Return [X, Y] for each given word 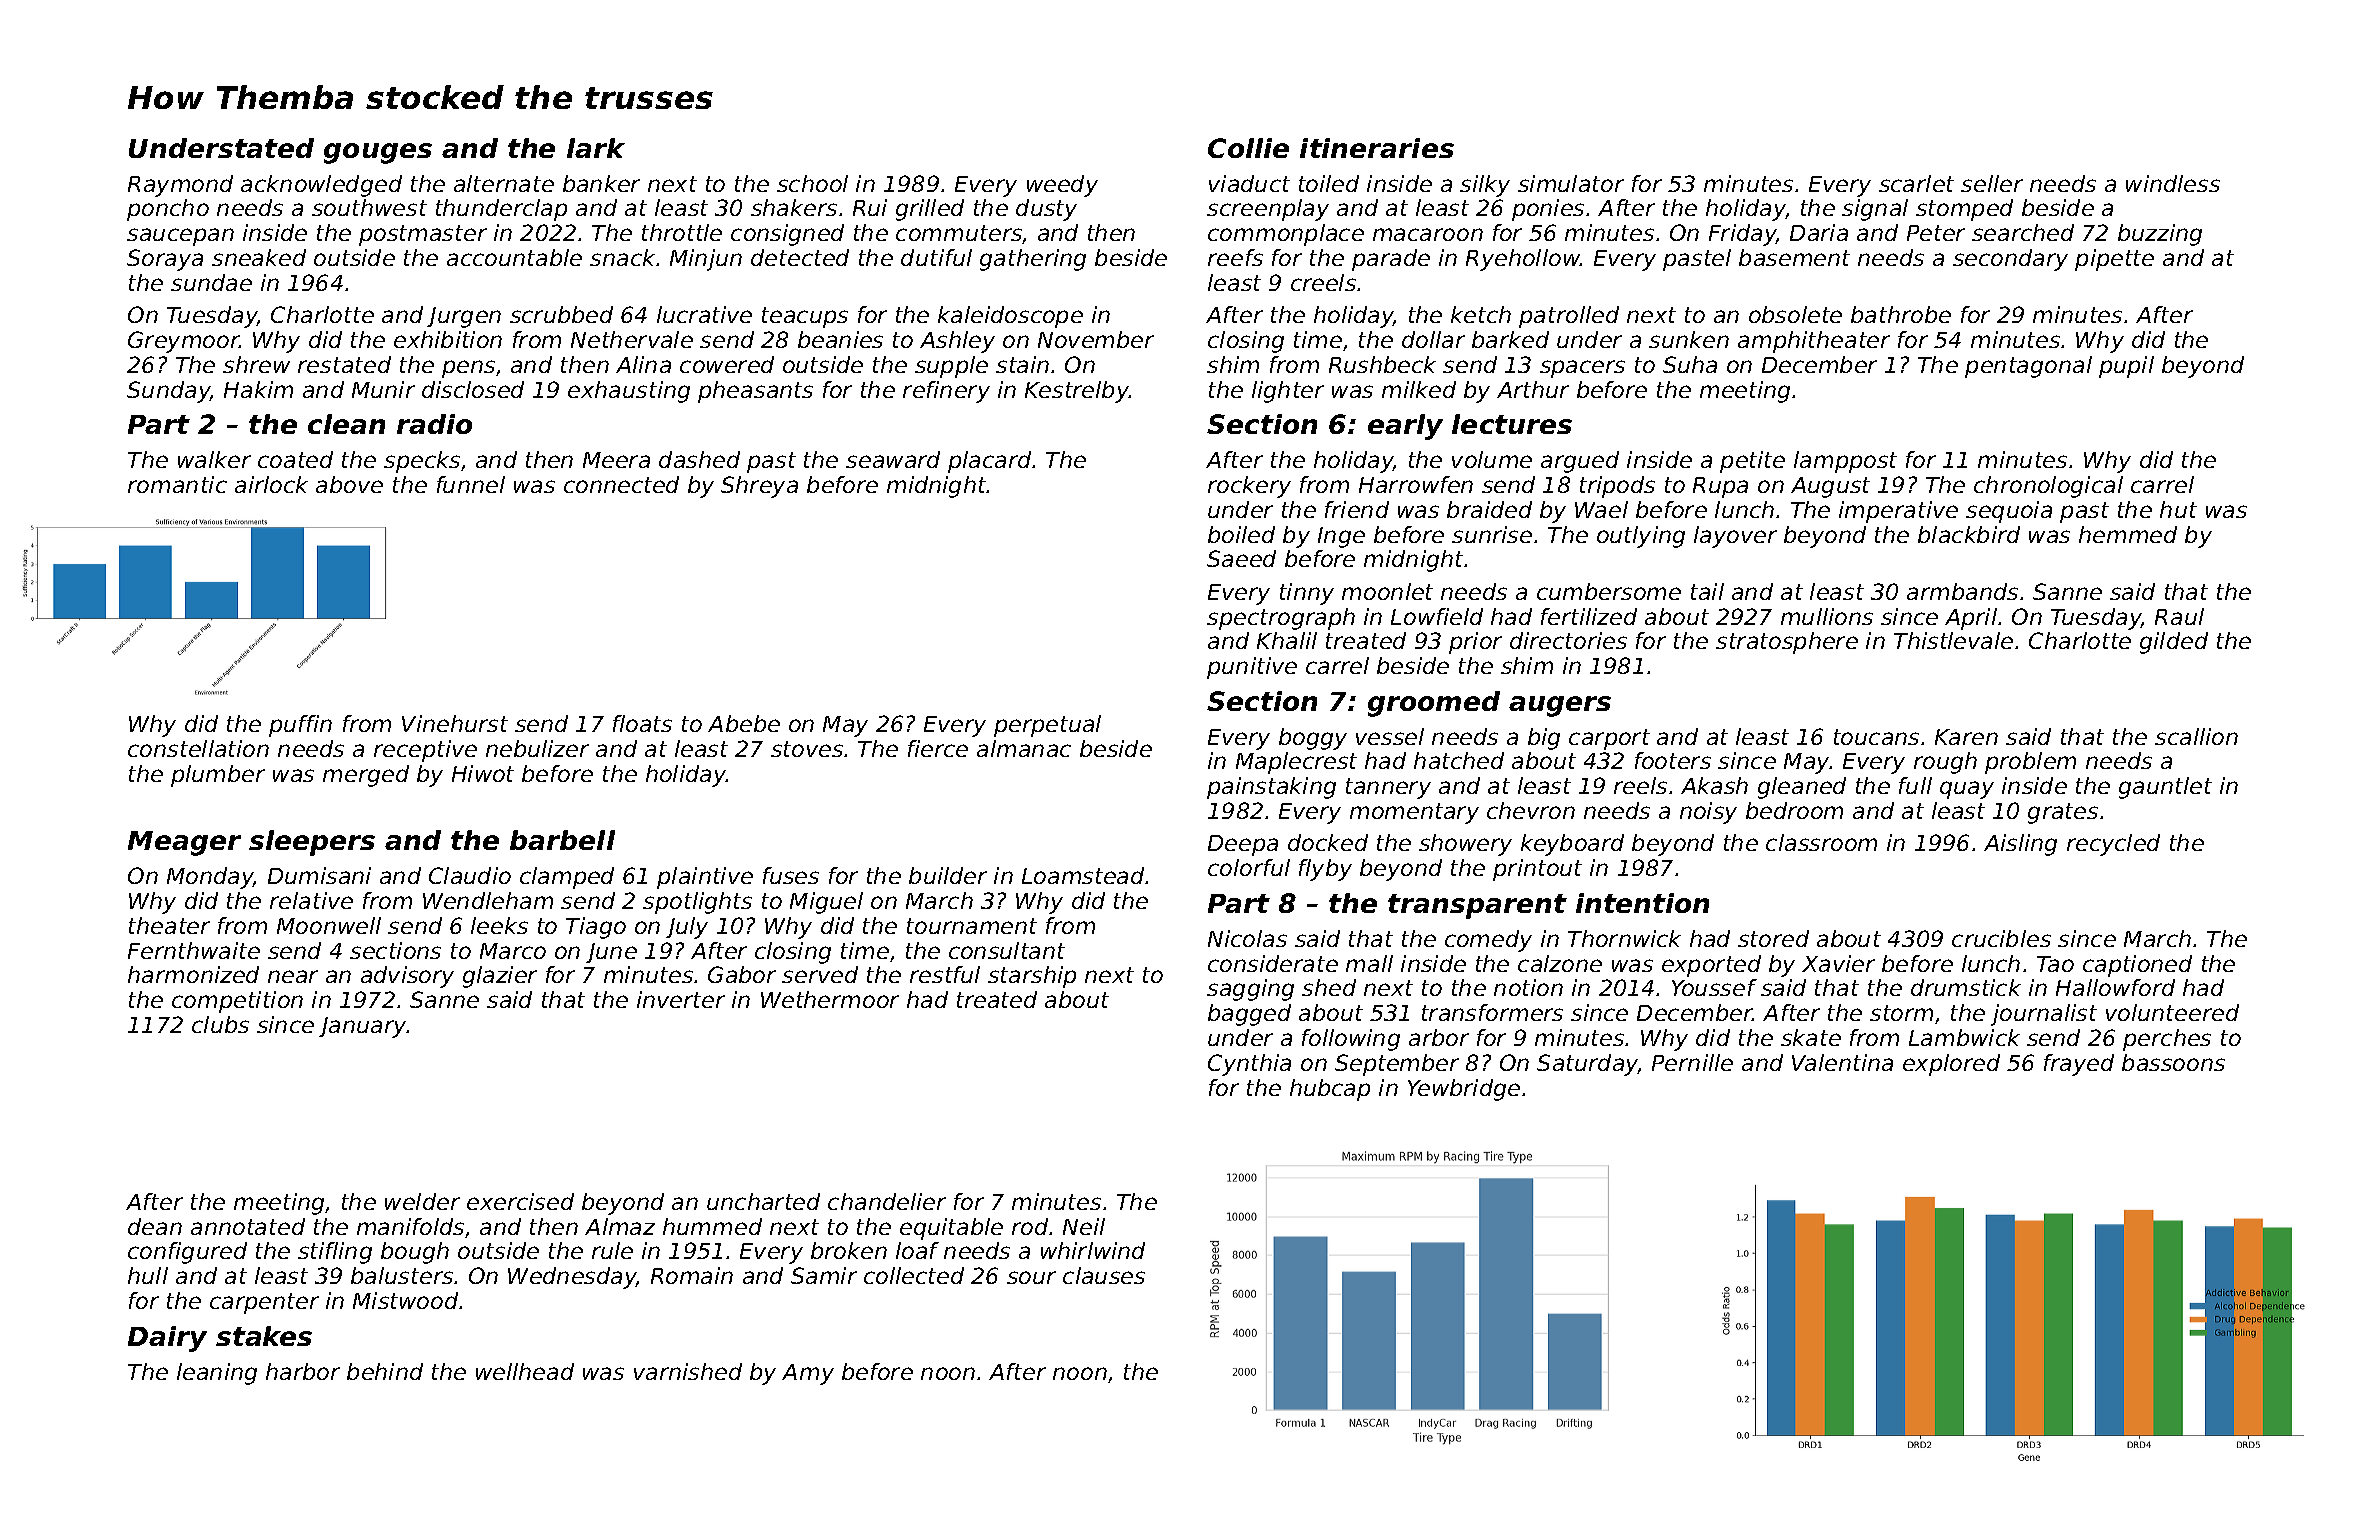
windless [2173, 183]
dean [155, 1226]
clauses [1104, 1275]
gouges [378, 153]
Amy [808, 1374]
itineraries [1377, 148]
